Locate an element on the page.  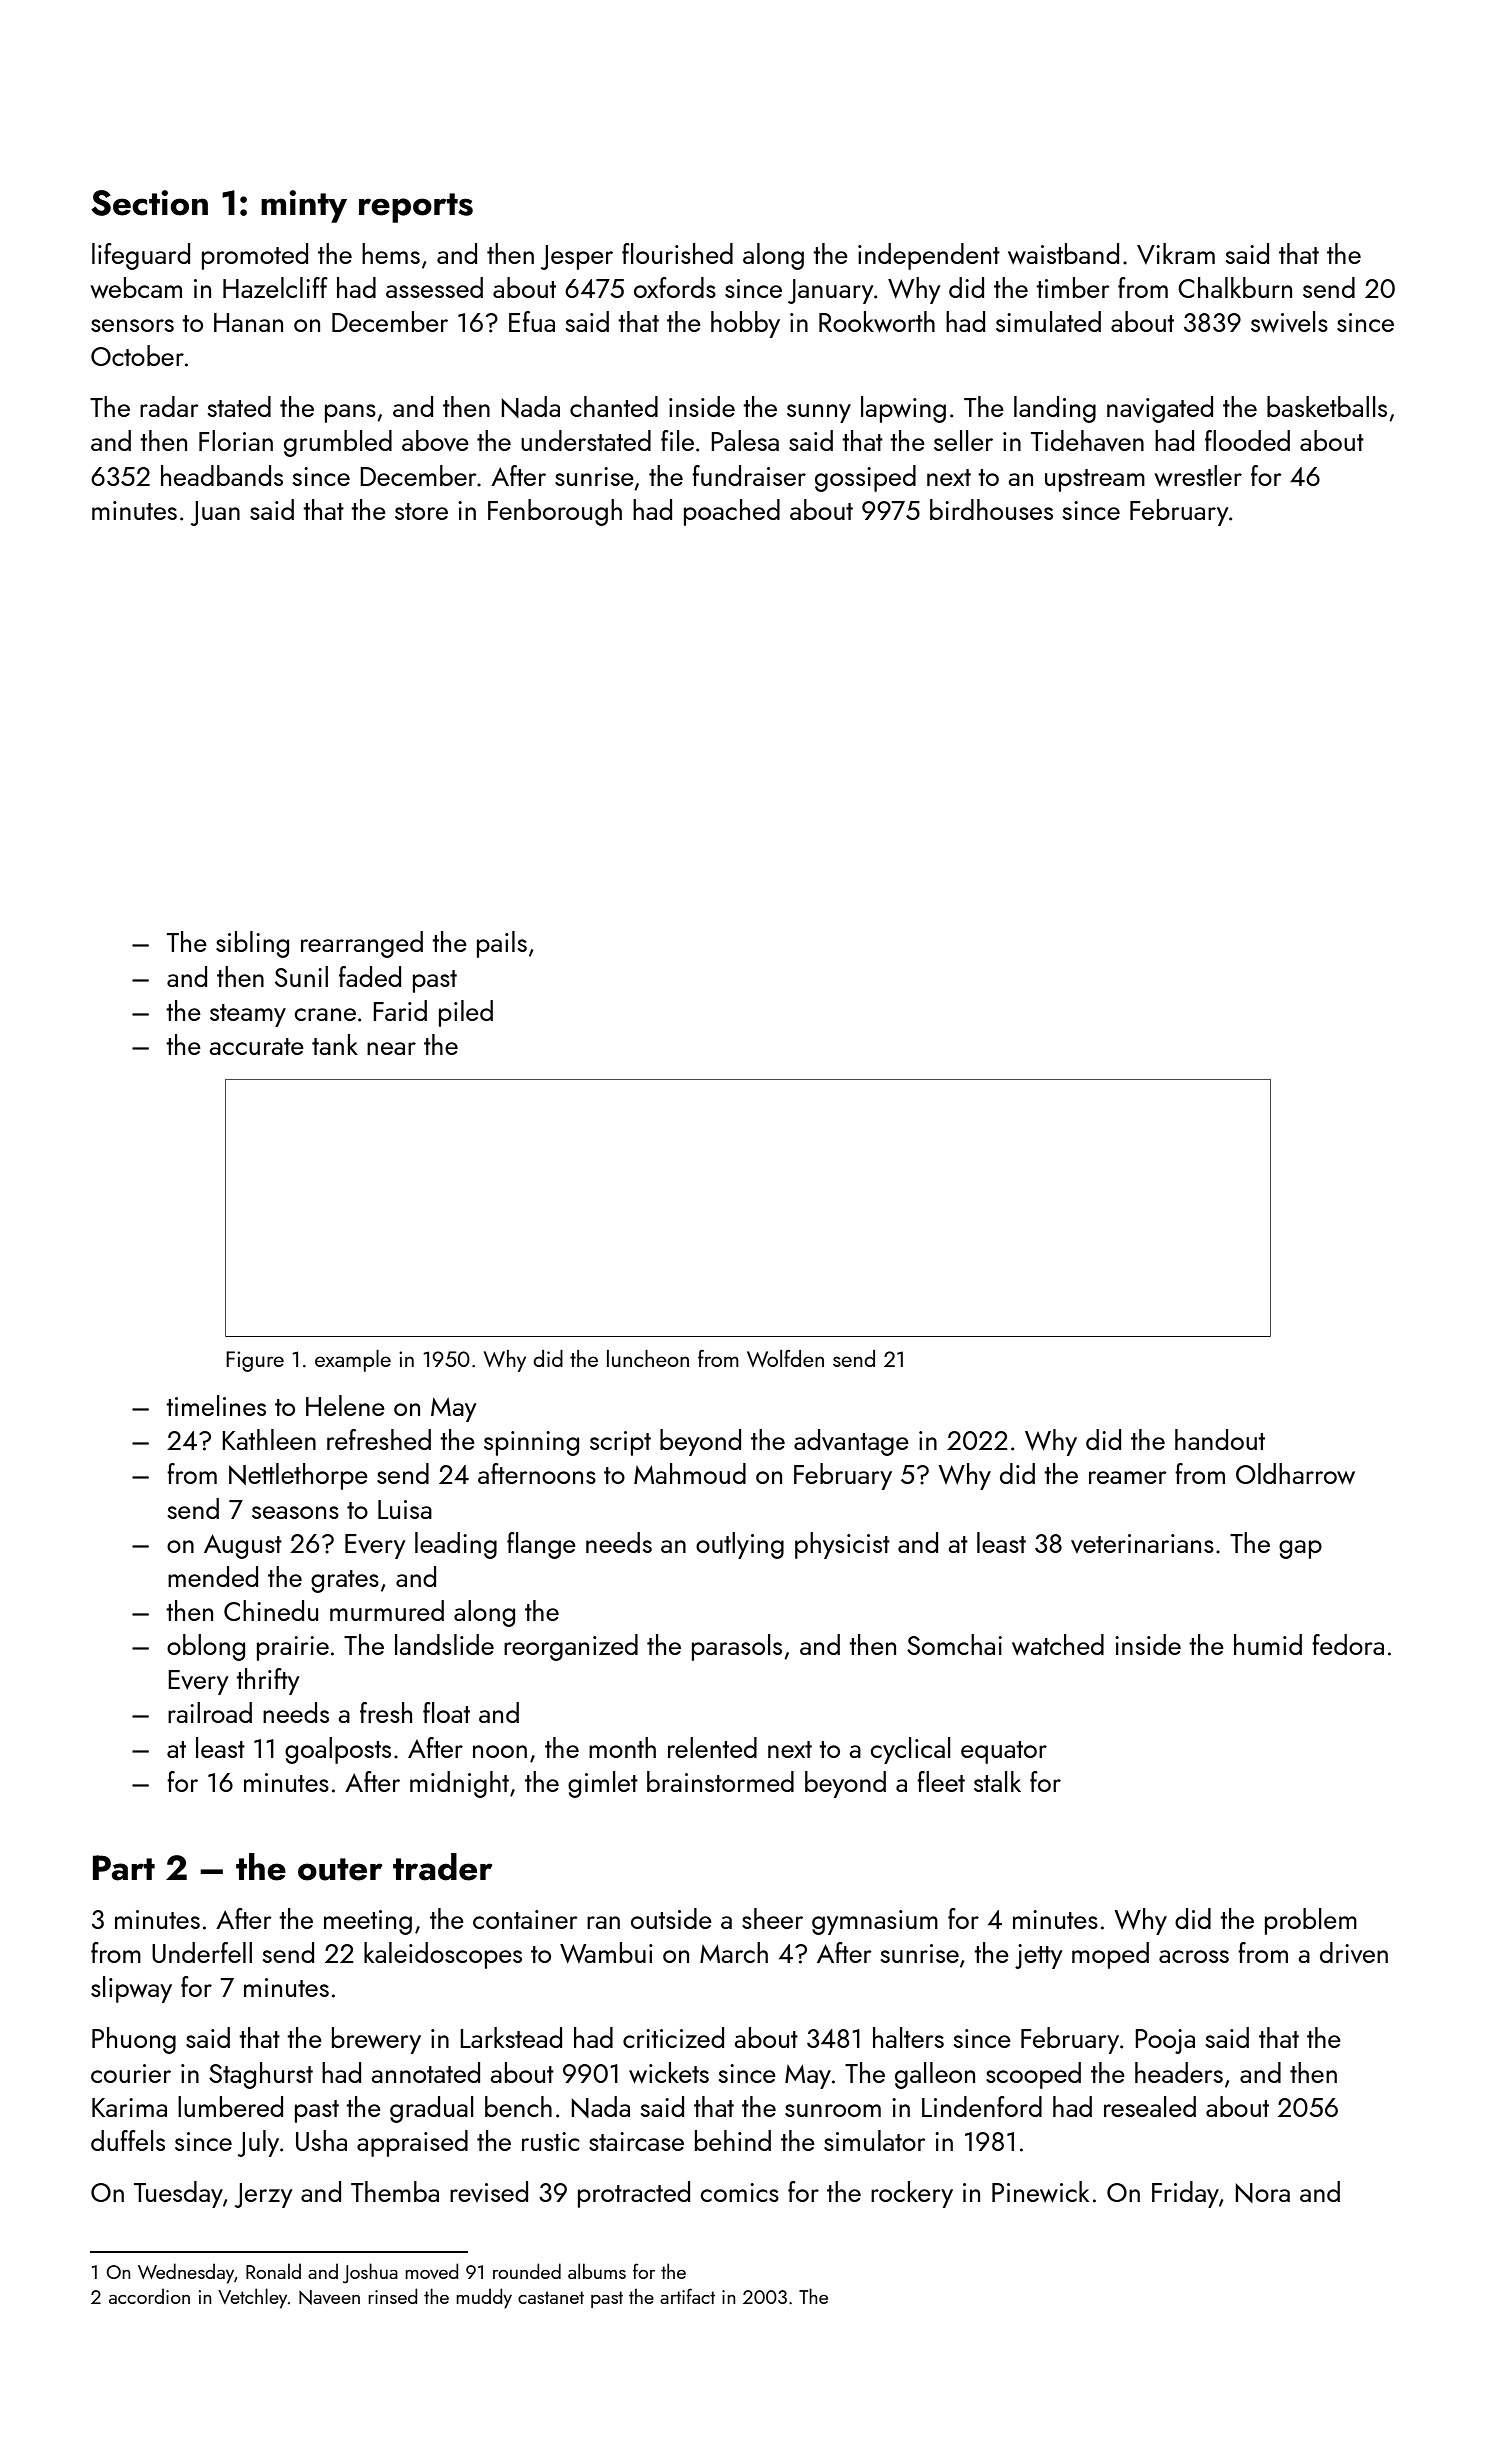
railroad is located at coordinates (210, 1712).
